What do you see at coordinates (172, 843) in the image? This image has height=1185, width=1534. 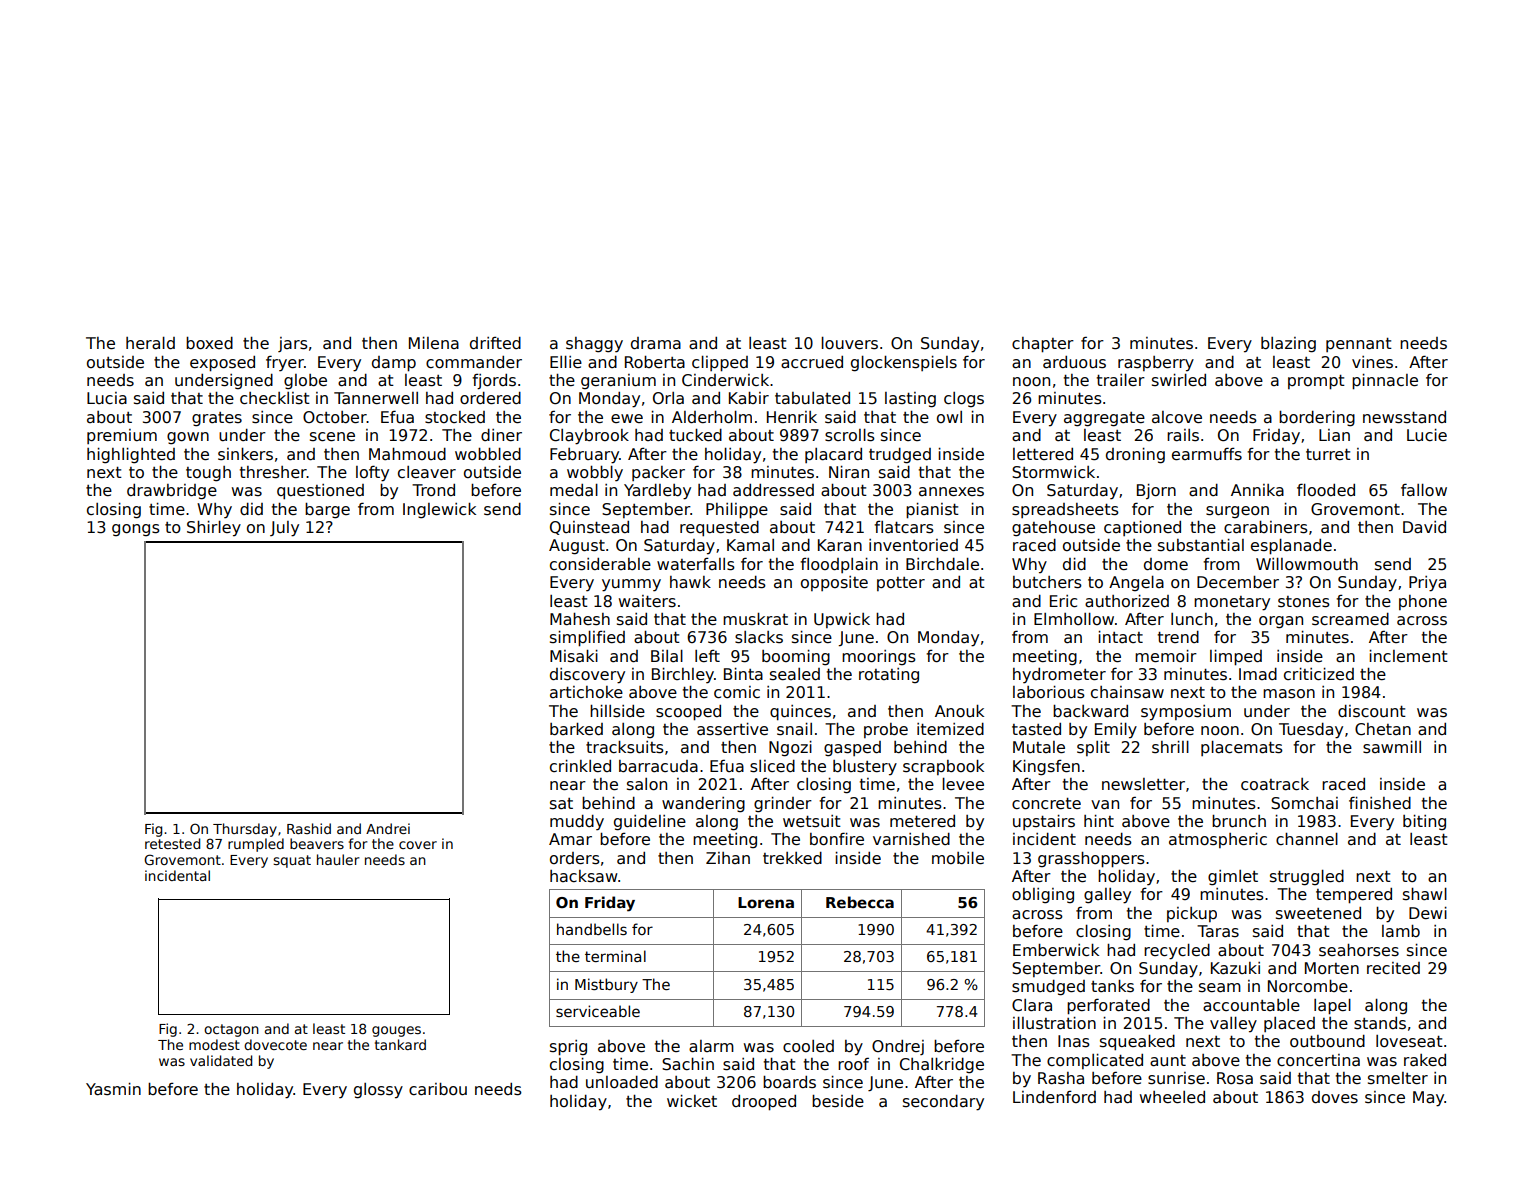 I see `retested` at bounding box center [172, 843].
